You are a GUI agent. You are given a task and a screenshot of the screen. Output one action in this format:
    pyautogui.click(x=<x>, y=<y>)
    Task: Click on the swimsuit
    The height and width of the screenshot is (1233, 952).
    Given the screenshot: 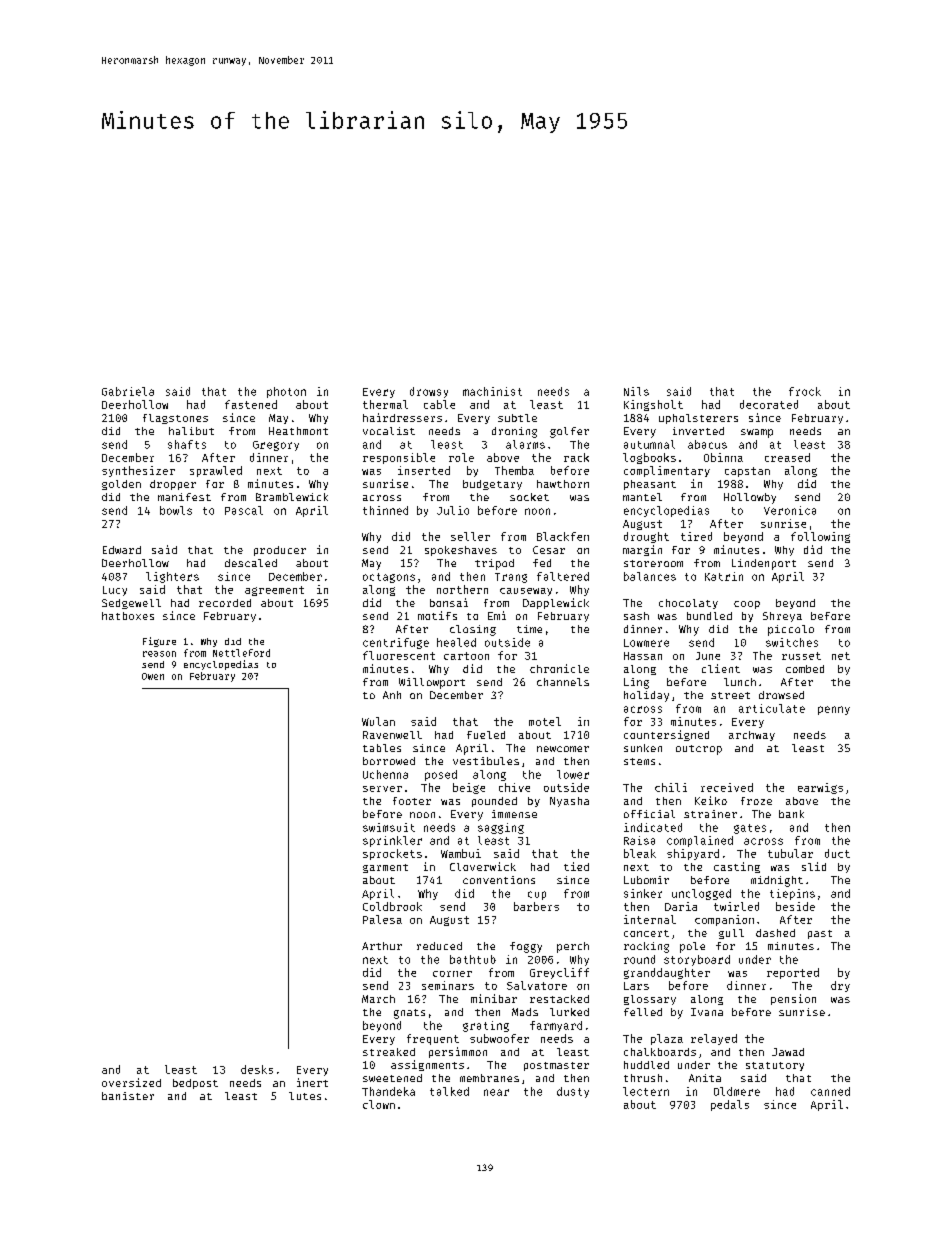 What is the action you would take?
    pyautogui.click(x=389, y=827)
